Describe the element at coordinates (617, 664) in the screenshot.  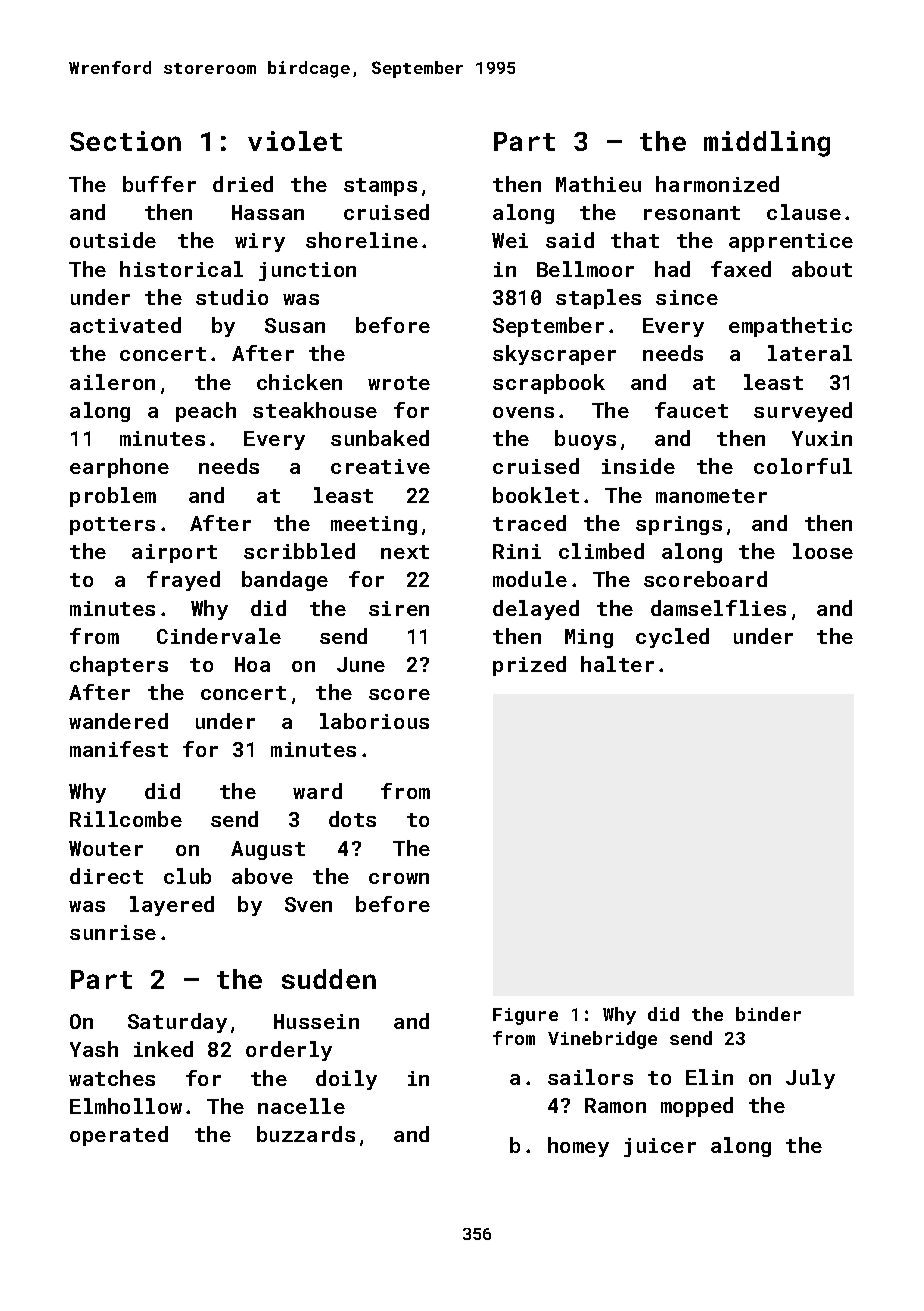
I see `halter` at that location.
